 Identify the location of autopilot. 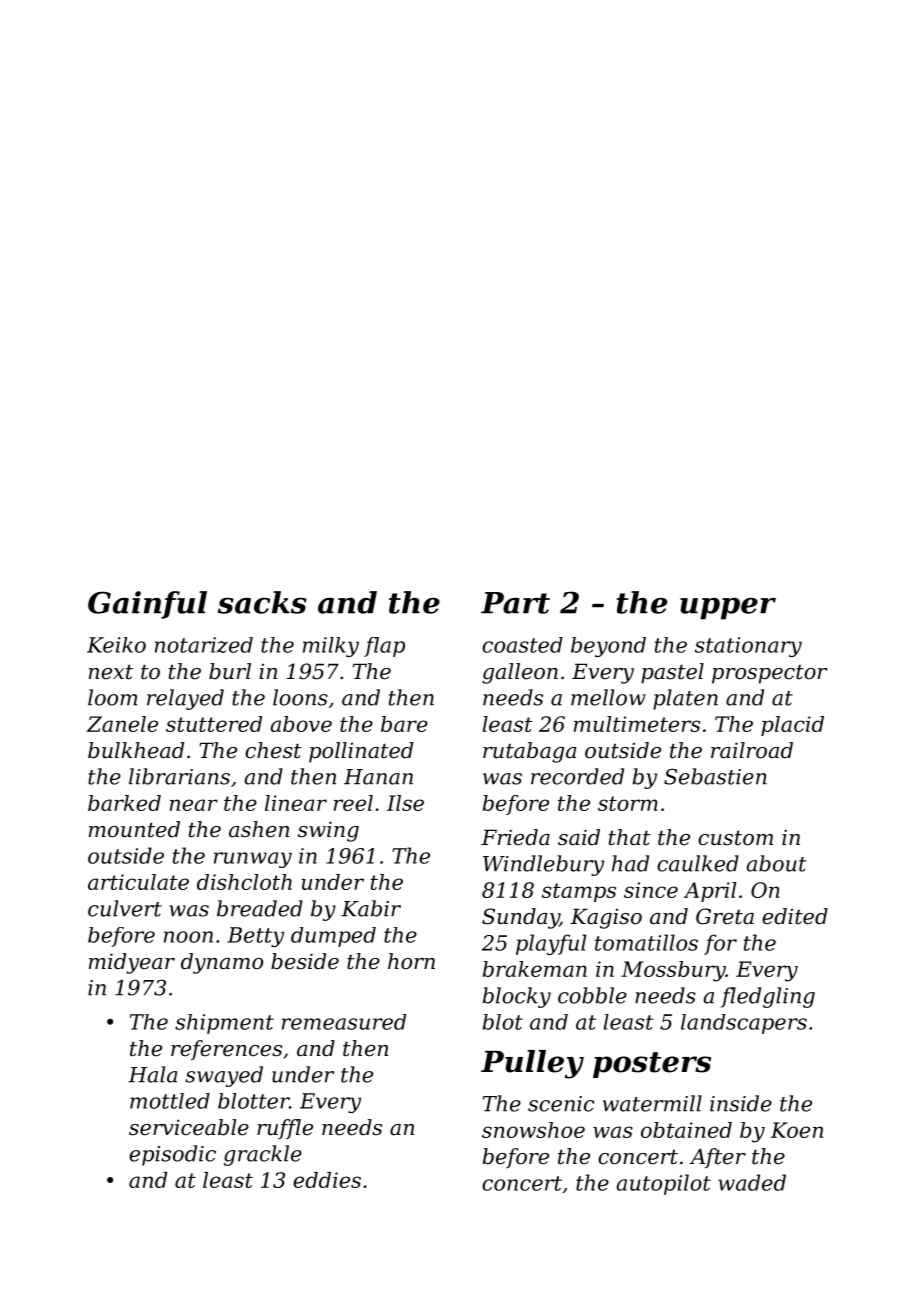
(663, 1184).
